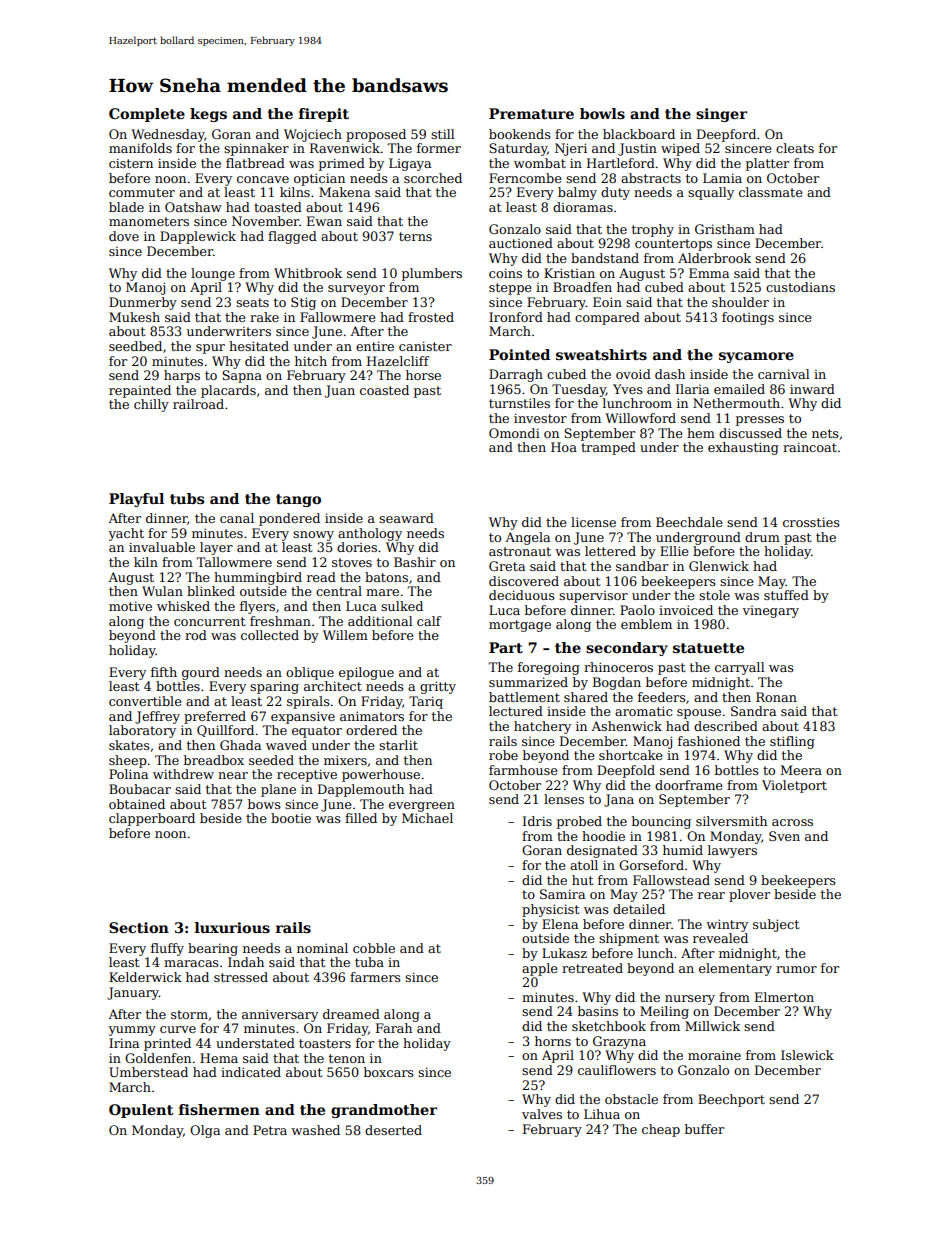 The width and height of the screenshot is (952, 1233). I want to click on statuette, so click(708, 648).
